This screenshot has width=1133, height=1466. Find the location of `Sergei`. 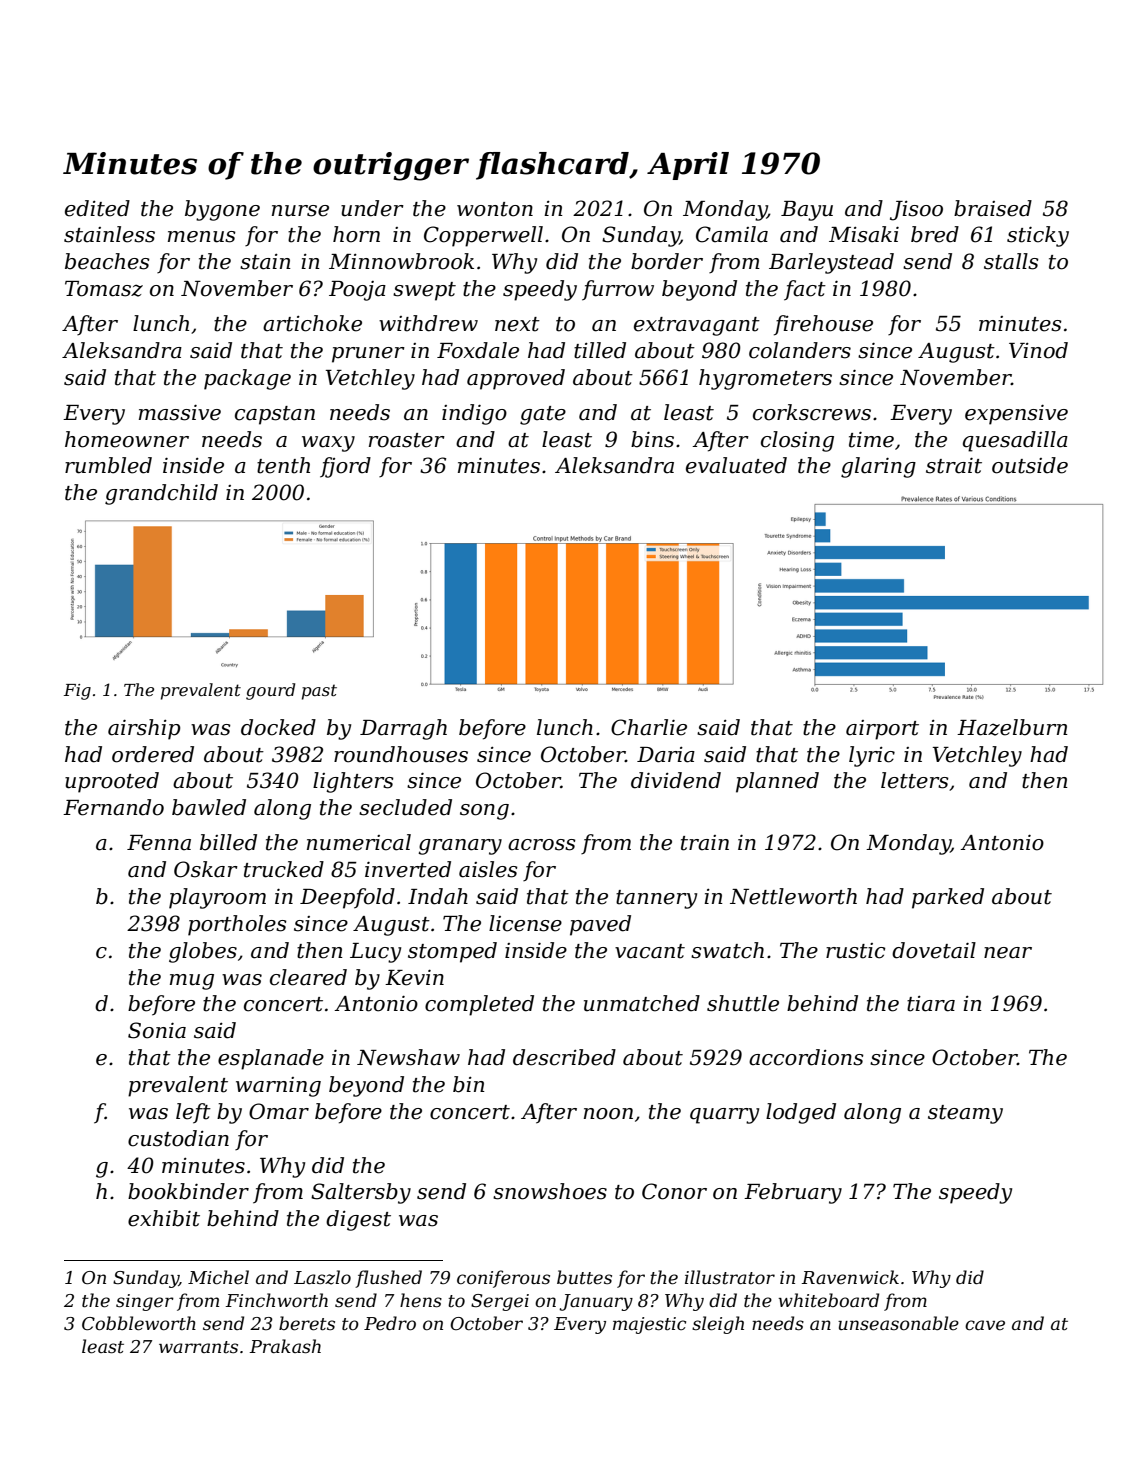

Sergei is located at coordinates (500, 1302).
